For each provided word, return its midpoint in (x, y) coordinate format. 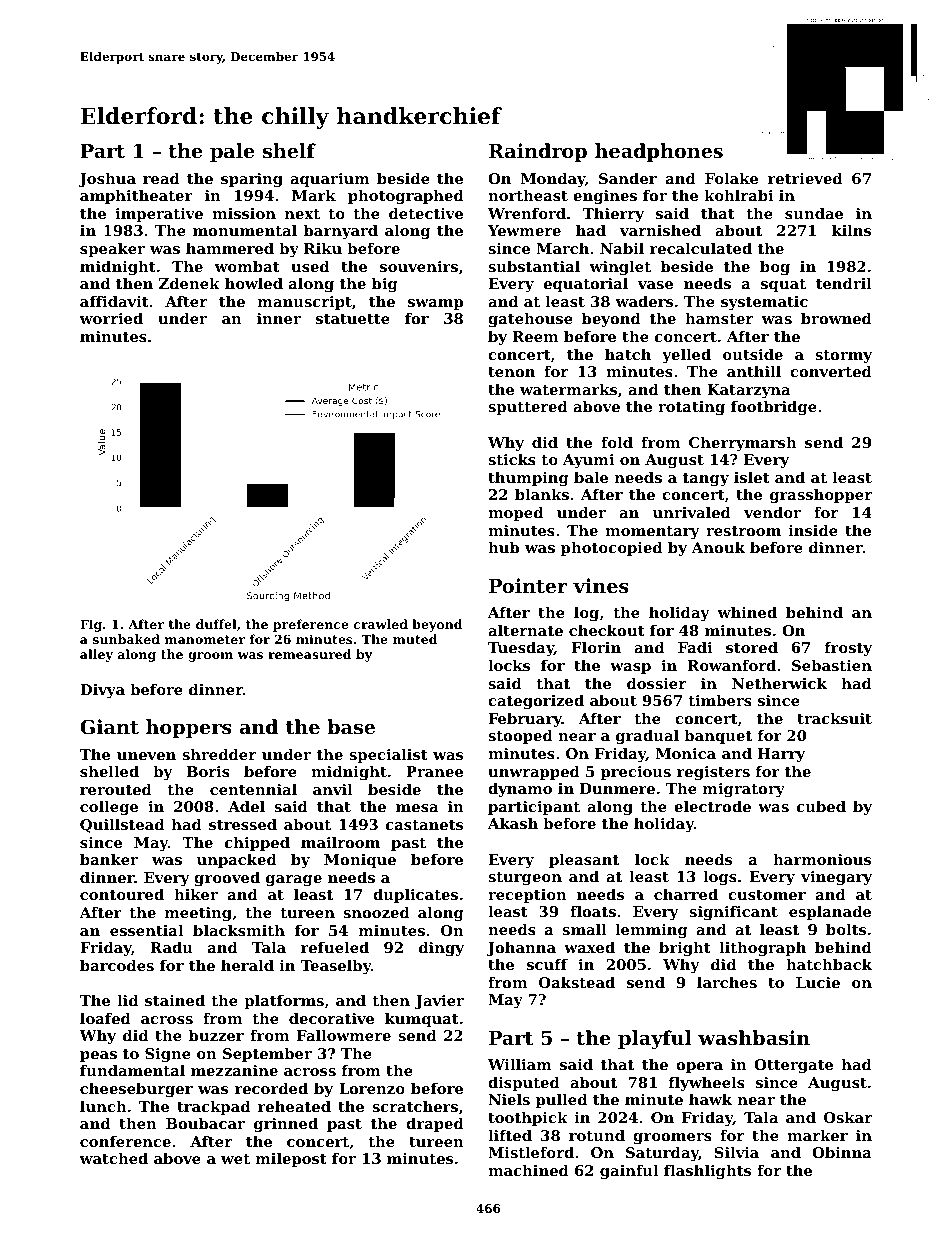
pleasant (584, 861)
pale (232, 152)
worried (111, 318)
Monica (686, 753)
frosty (848, 649)
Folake (731, 178)
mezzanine (234, 1070)
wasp (630, 668)
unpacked (237, 861)
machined (528, 1170)
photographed (406, 197)
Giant (109, 727)
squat (783, 285)
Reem (535, 336)
